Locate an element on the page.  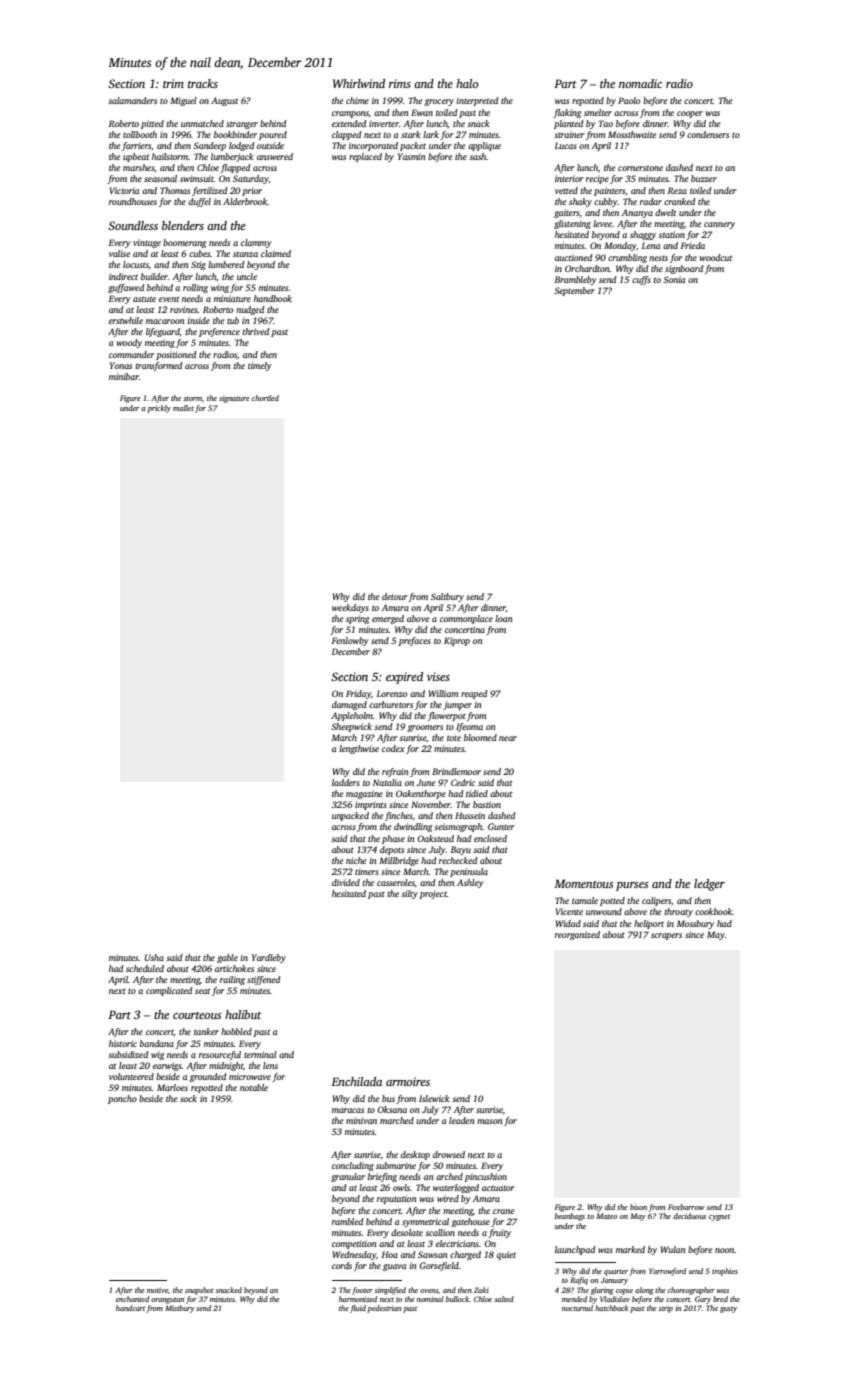
groomers is located at coordinates (425, 728).
